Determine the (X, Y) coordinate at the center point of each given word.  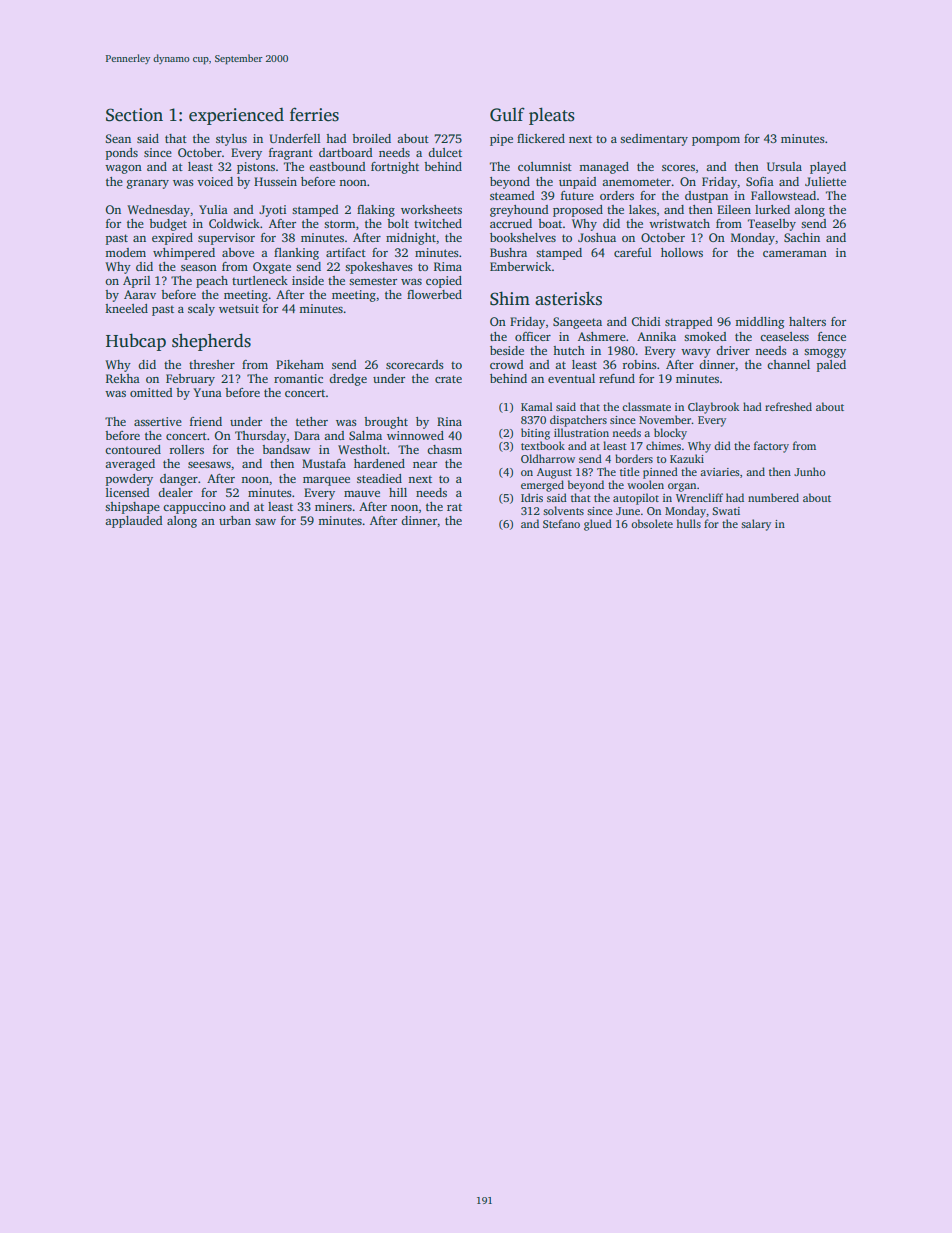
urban (235, 520)
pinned (660, 473)
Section (134, 115)
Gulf (507, 114)
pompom (716, 141)
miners (333, 506)
